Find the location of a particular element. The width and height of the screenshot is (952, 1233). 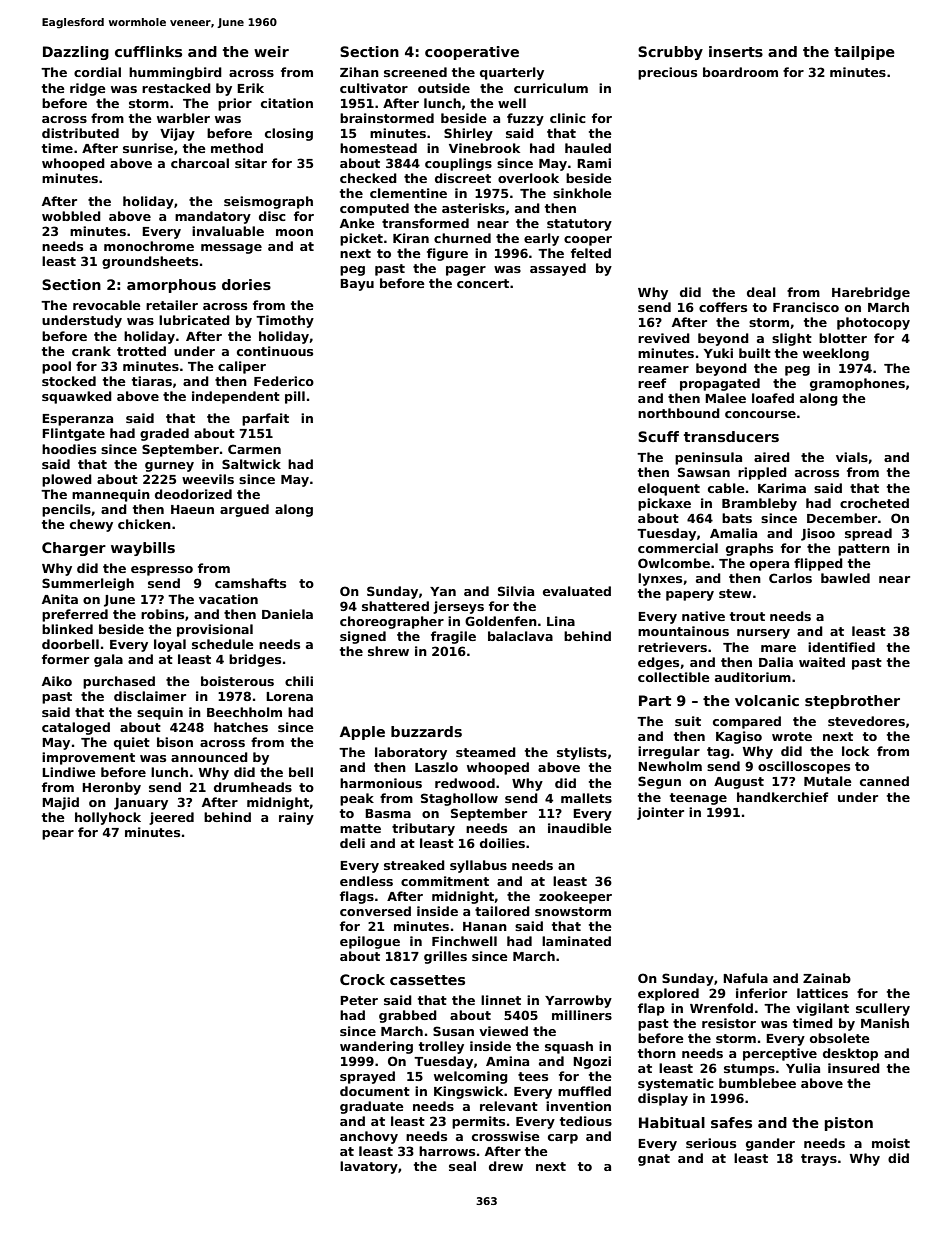

Federico is located at coordinates (284, 381).
